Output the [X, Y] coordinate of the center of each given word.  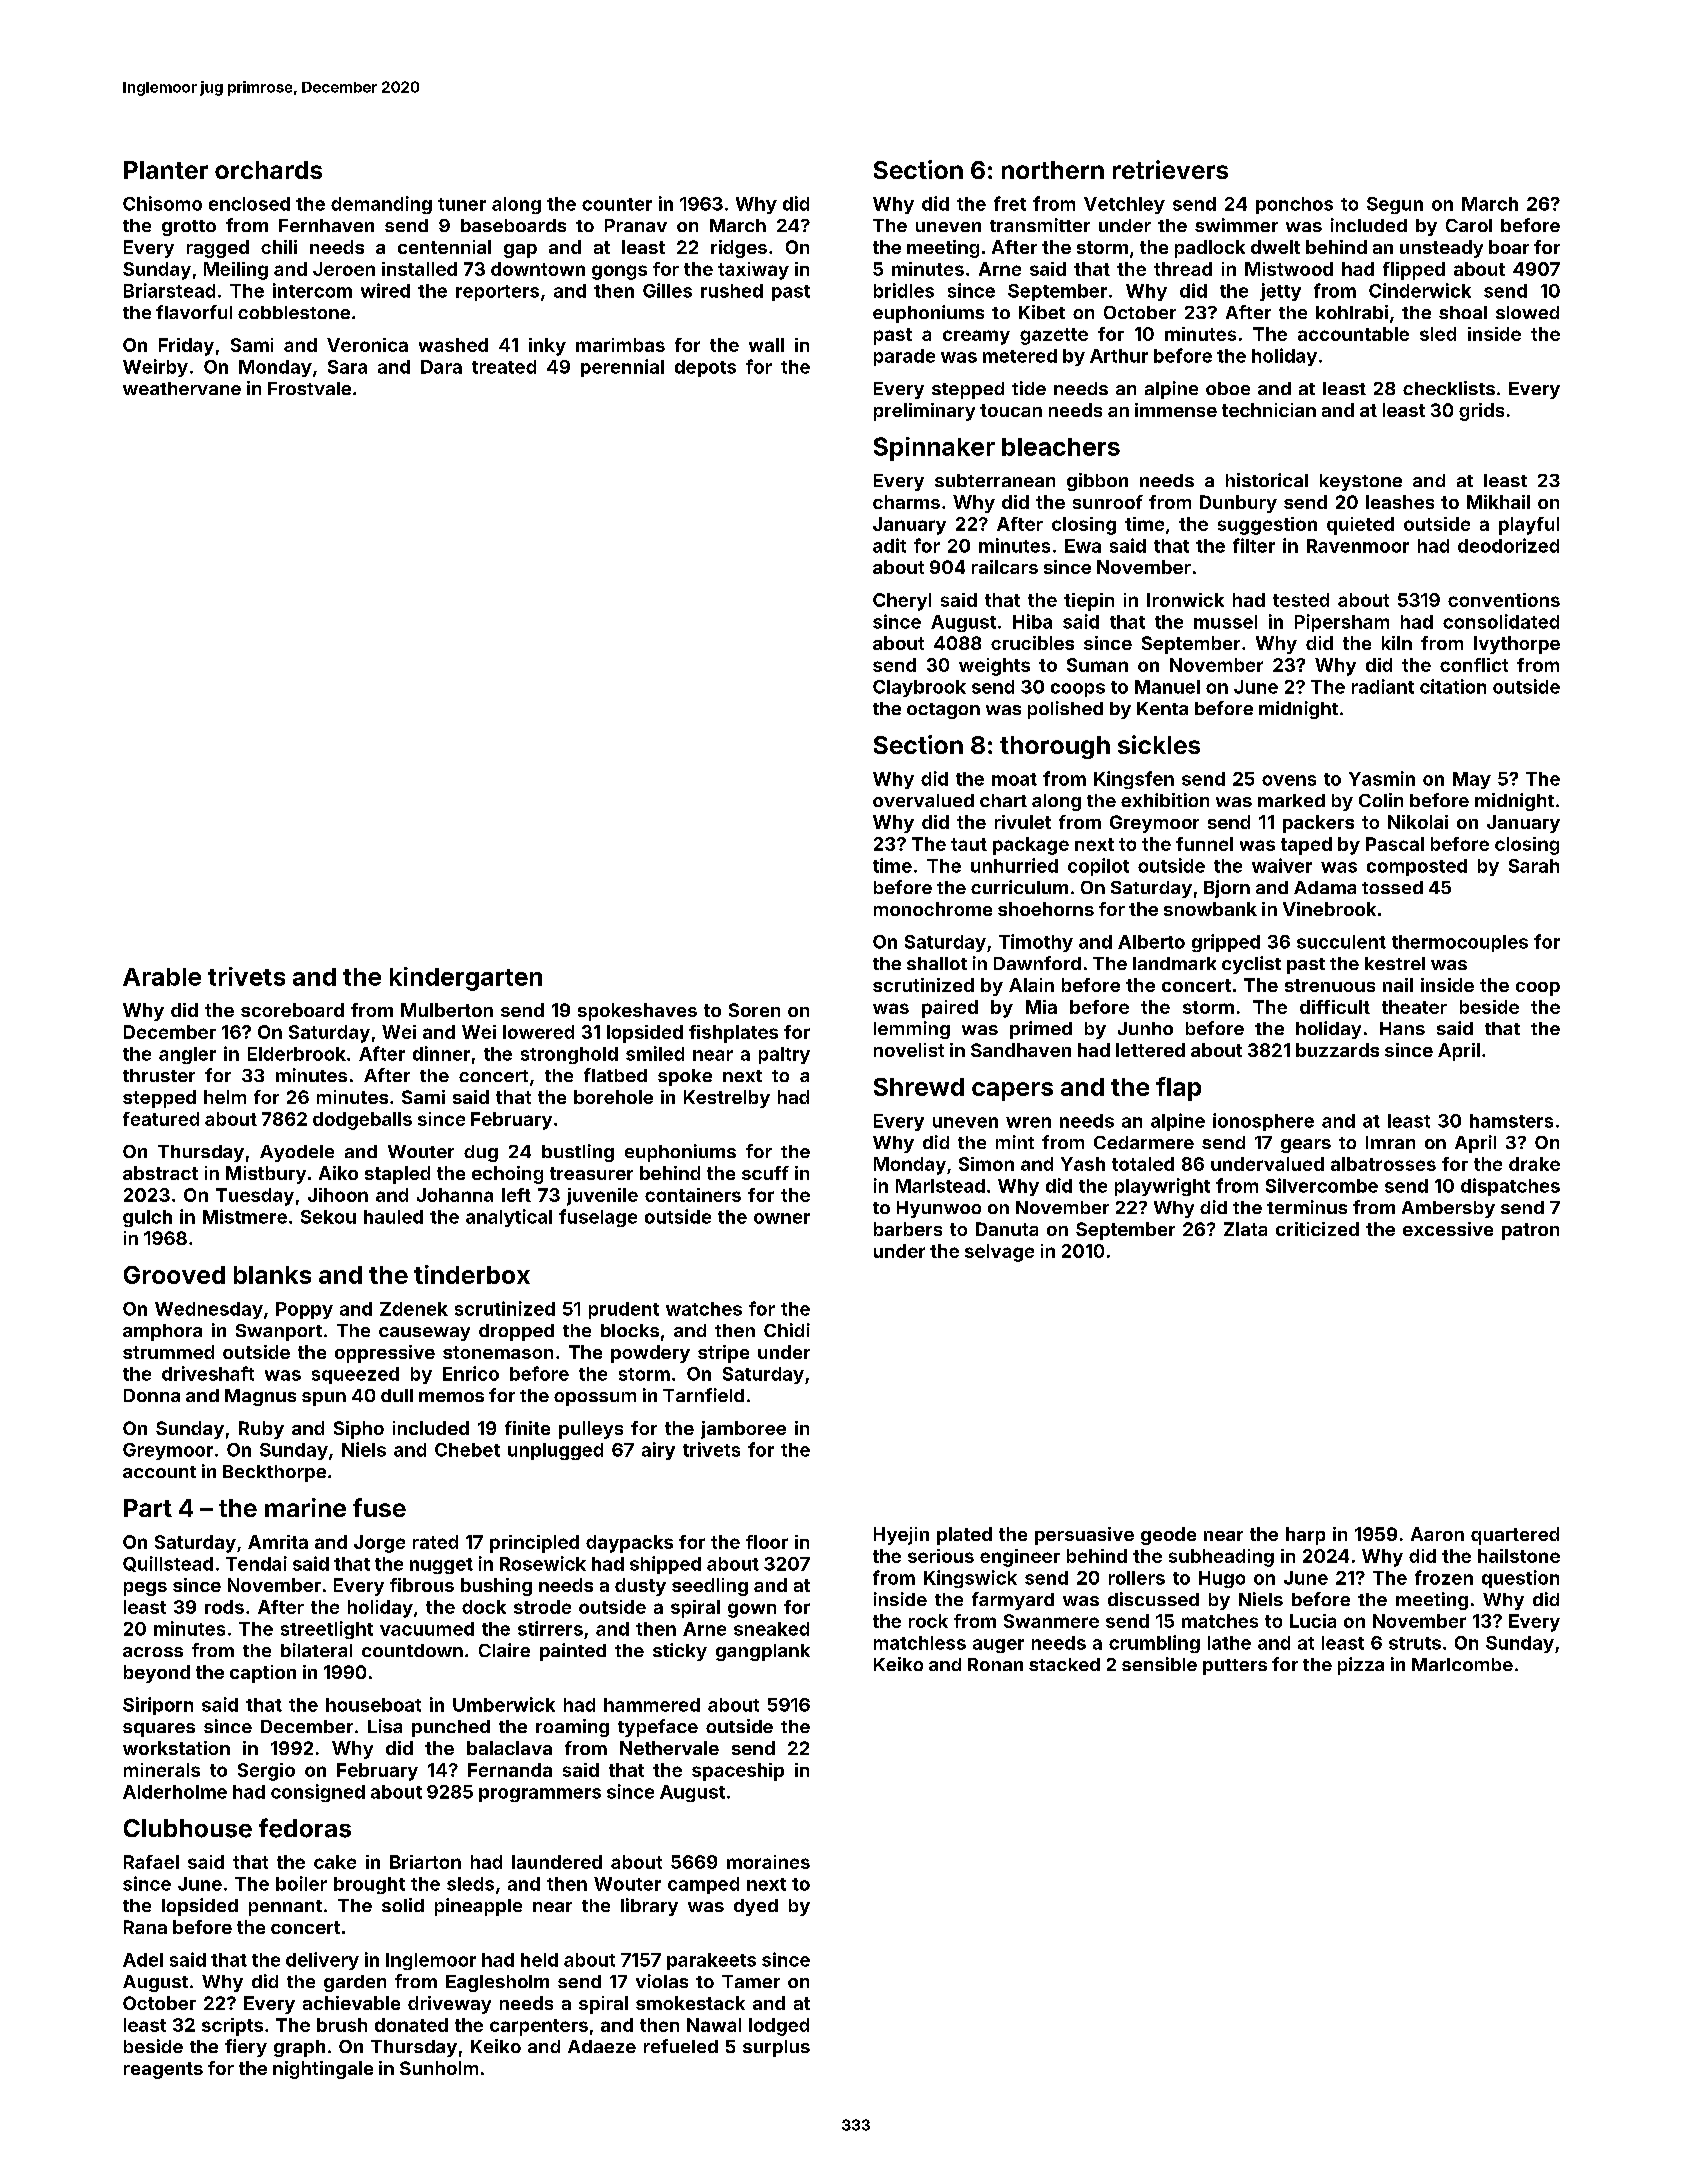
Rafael [151, 1862]
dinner [441, 1053]
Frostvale [309, 388]
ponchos [1294, 205]
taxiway [753, 271]
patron [1530, 1231]
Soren [754, 1010]
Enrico [471, 1373]
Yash [1083, 1164]
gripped [1226, 943]
